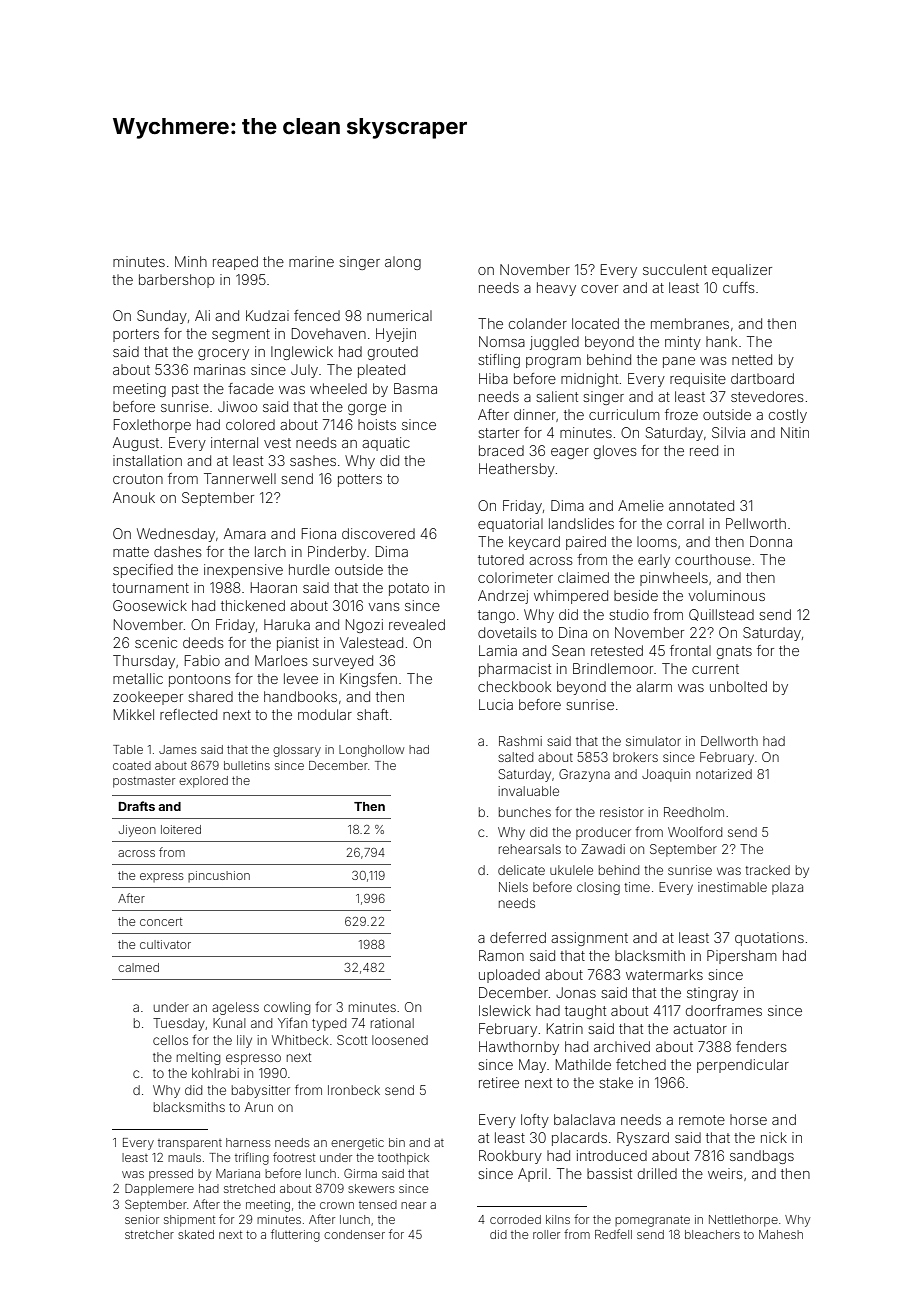 The image size is (924, 1308). Describe the element at coordinates (546, 1234) in the screenshot. I see `roller` at that location.
